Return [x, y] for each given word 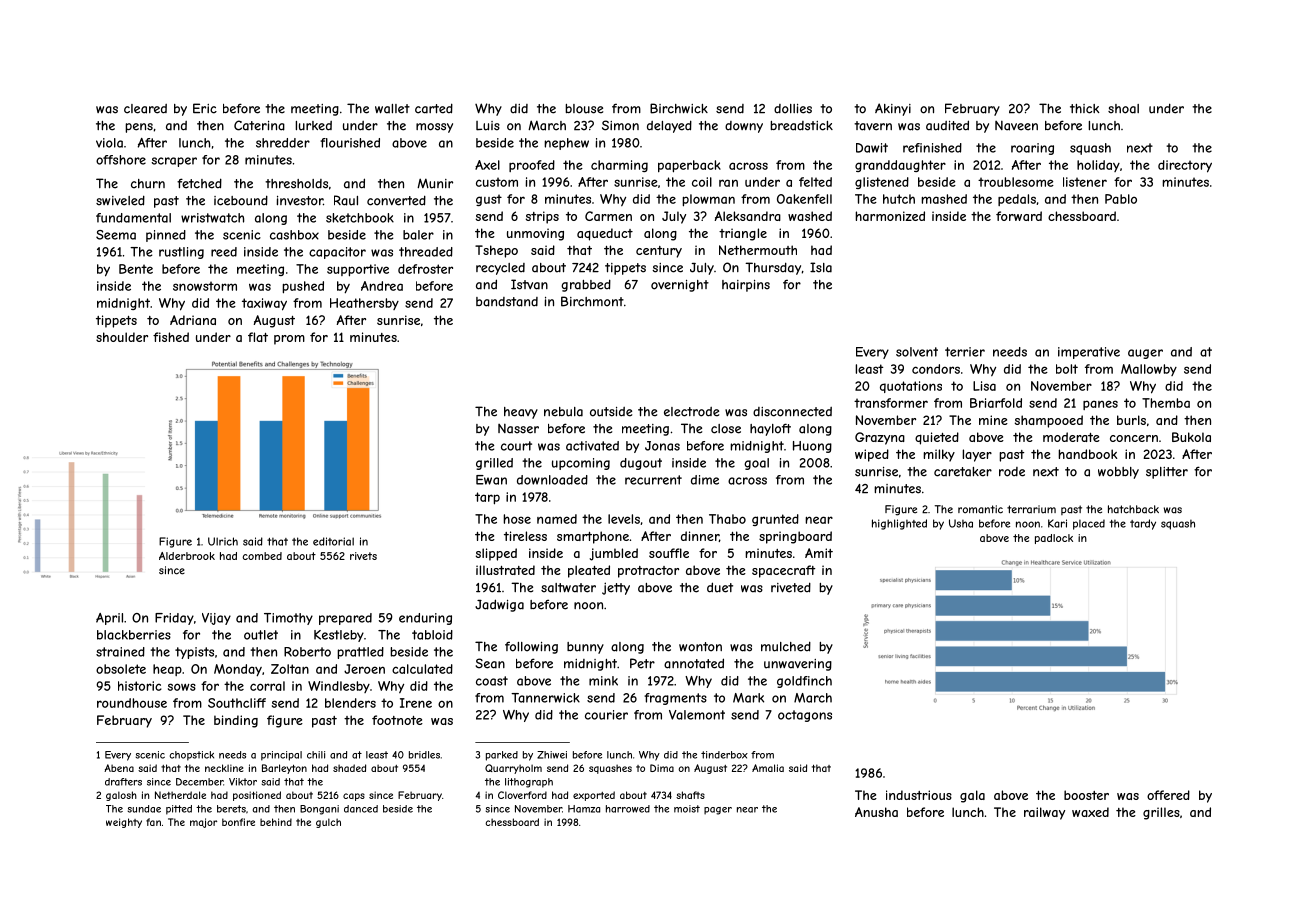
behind [276, 822]
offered [1168, 795]
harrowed [628, 809]
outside [611, 412]
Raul [346, 200]
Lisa [984, 386]
